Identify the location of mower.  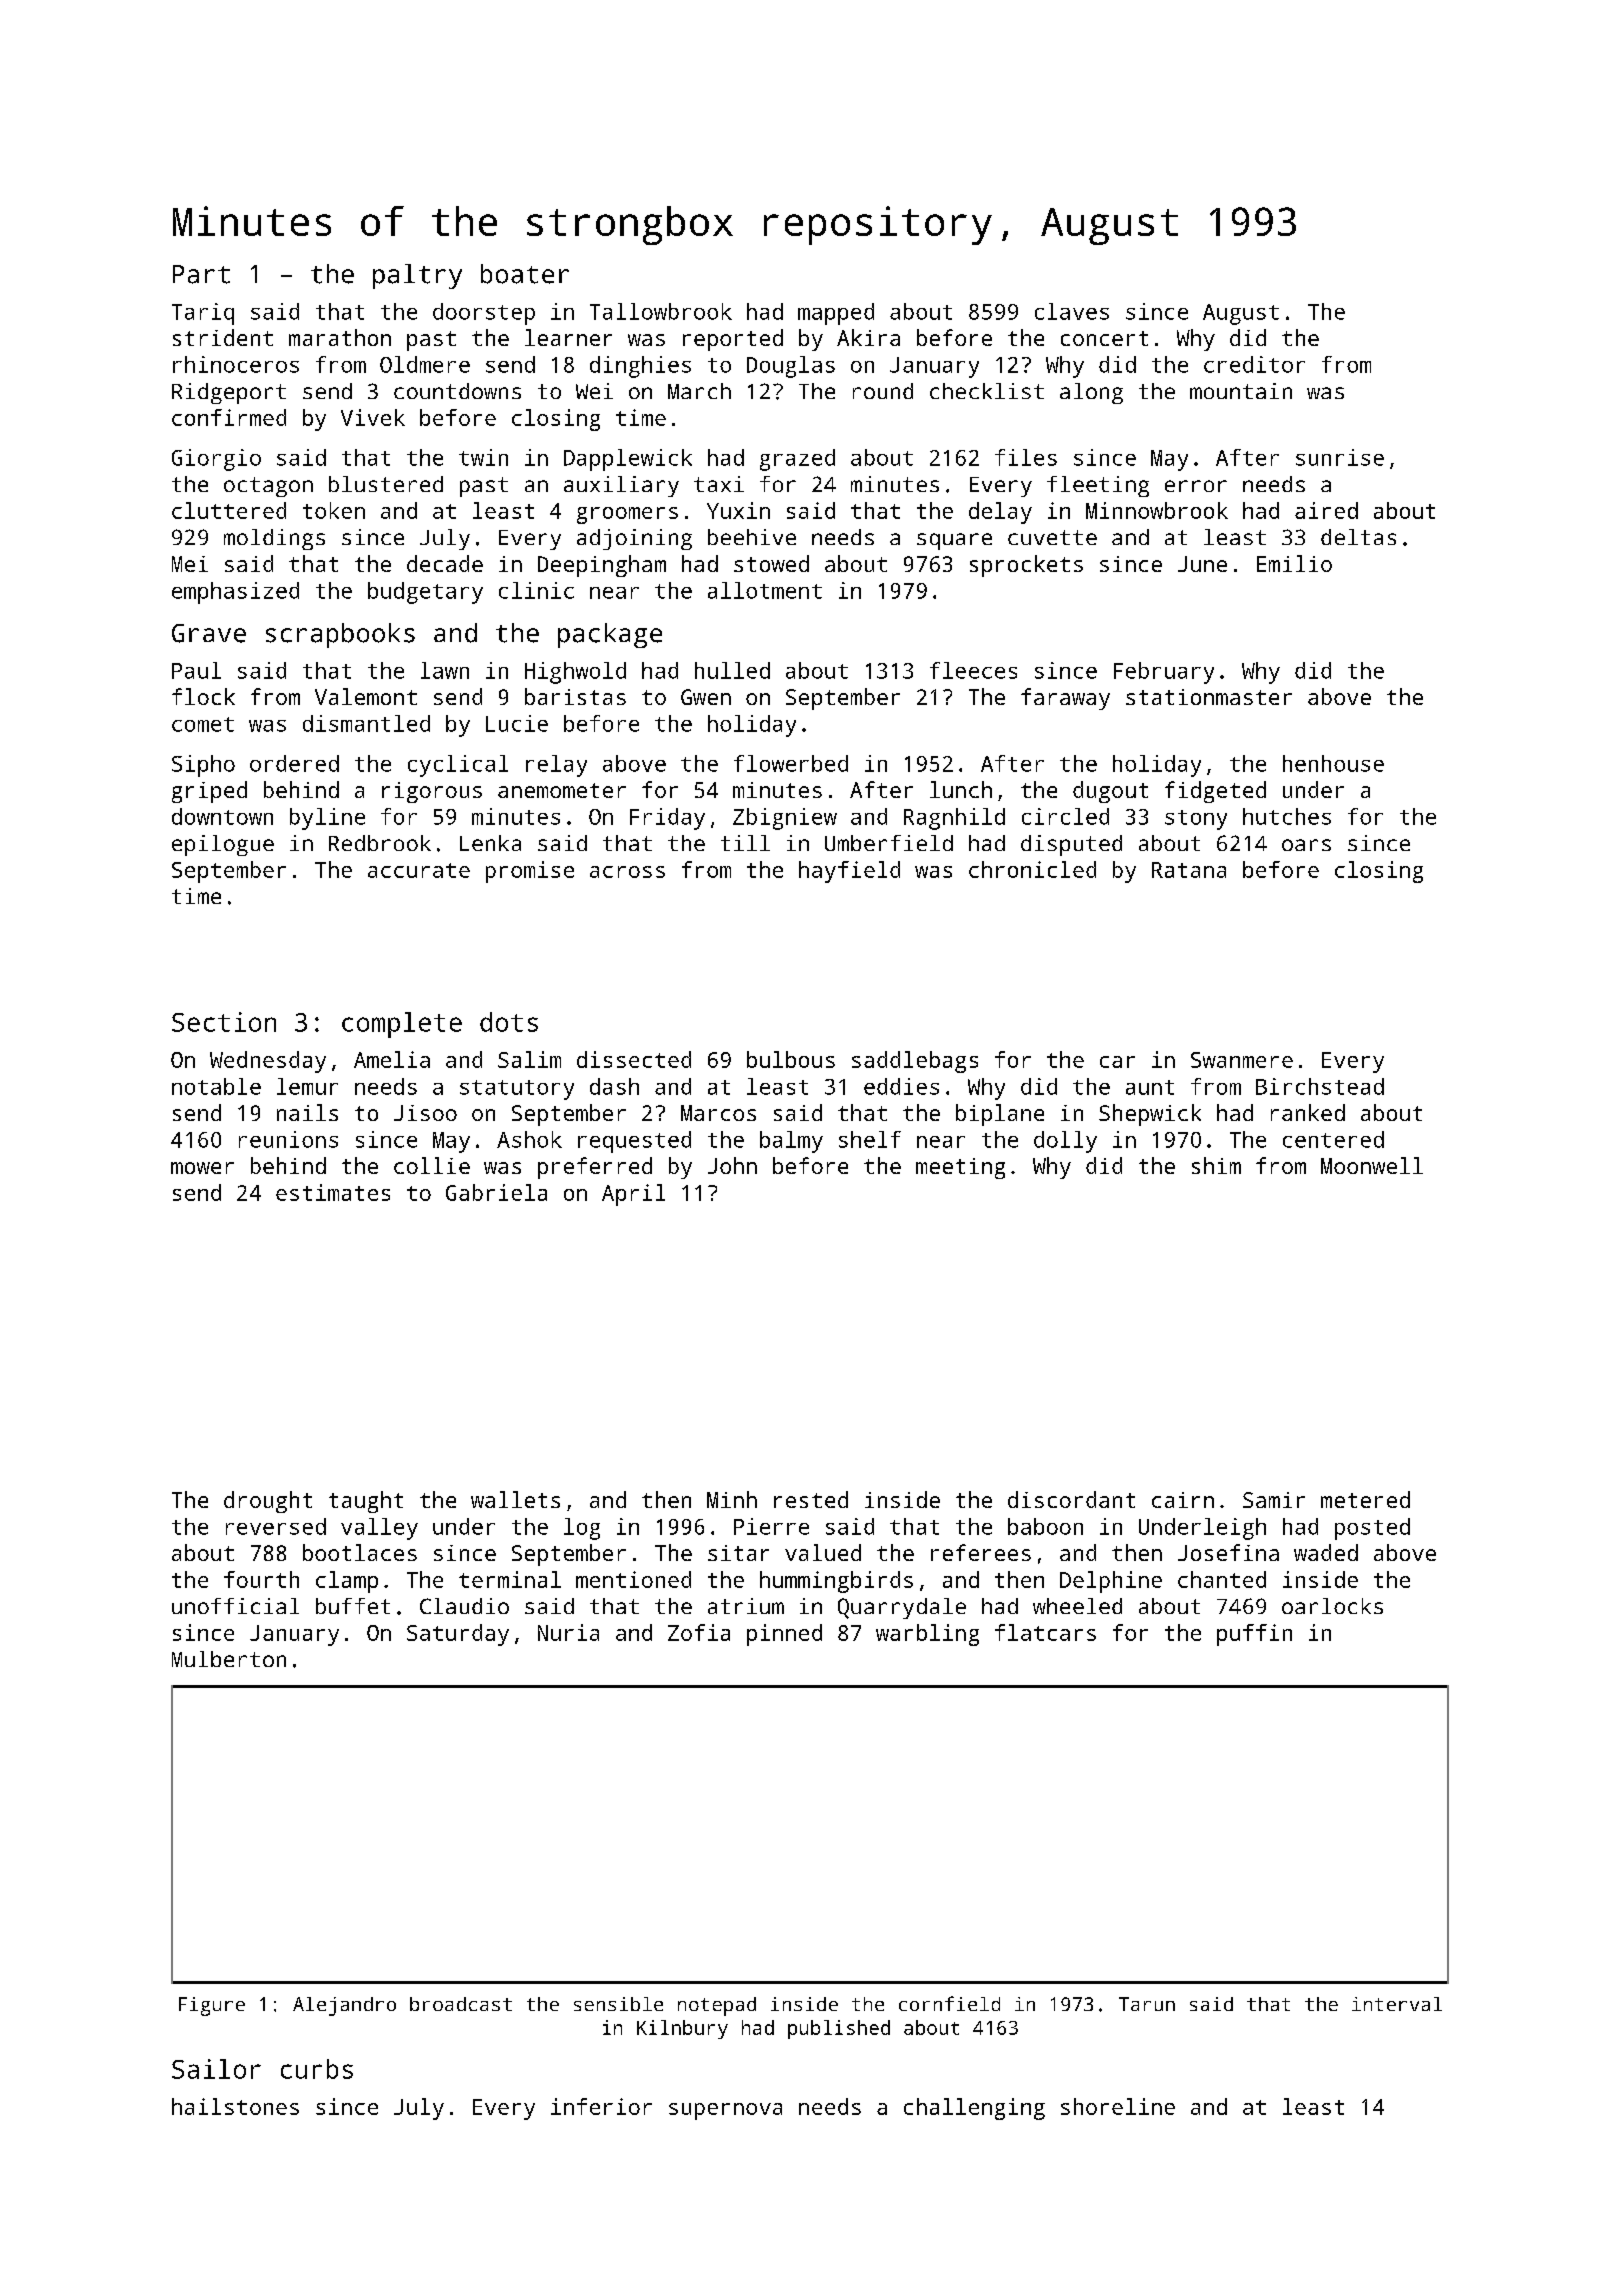
(202, 1168).
